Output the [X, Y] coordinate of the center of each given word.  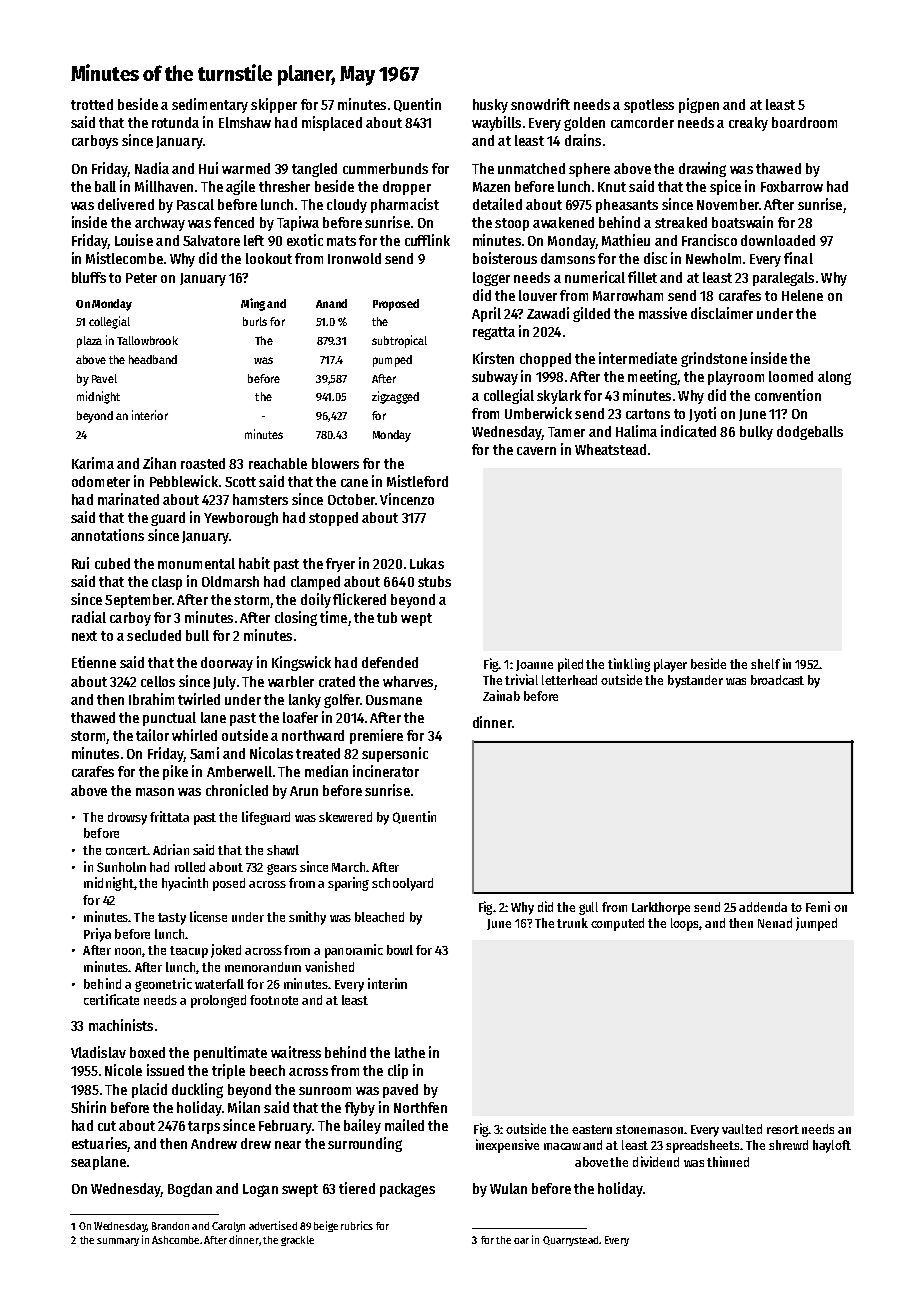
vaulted [742, 1129]
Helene [802, 295]
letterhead [569, 680]
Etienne [94, 662]
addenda [763, 907]
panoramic [354, 951]
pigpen [699, 105]
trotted [92, 104]
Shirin [88, 1107]
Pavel [104, 378]
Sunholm [121, 867]
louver [538, 295]
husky [490, 106]
